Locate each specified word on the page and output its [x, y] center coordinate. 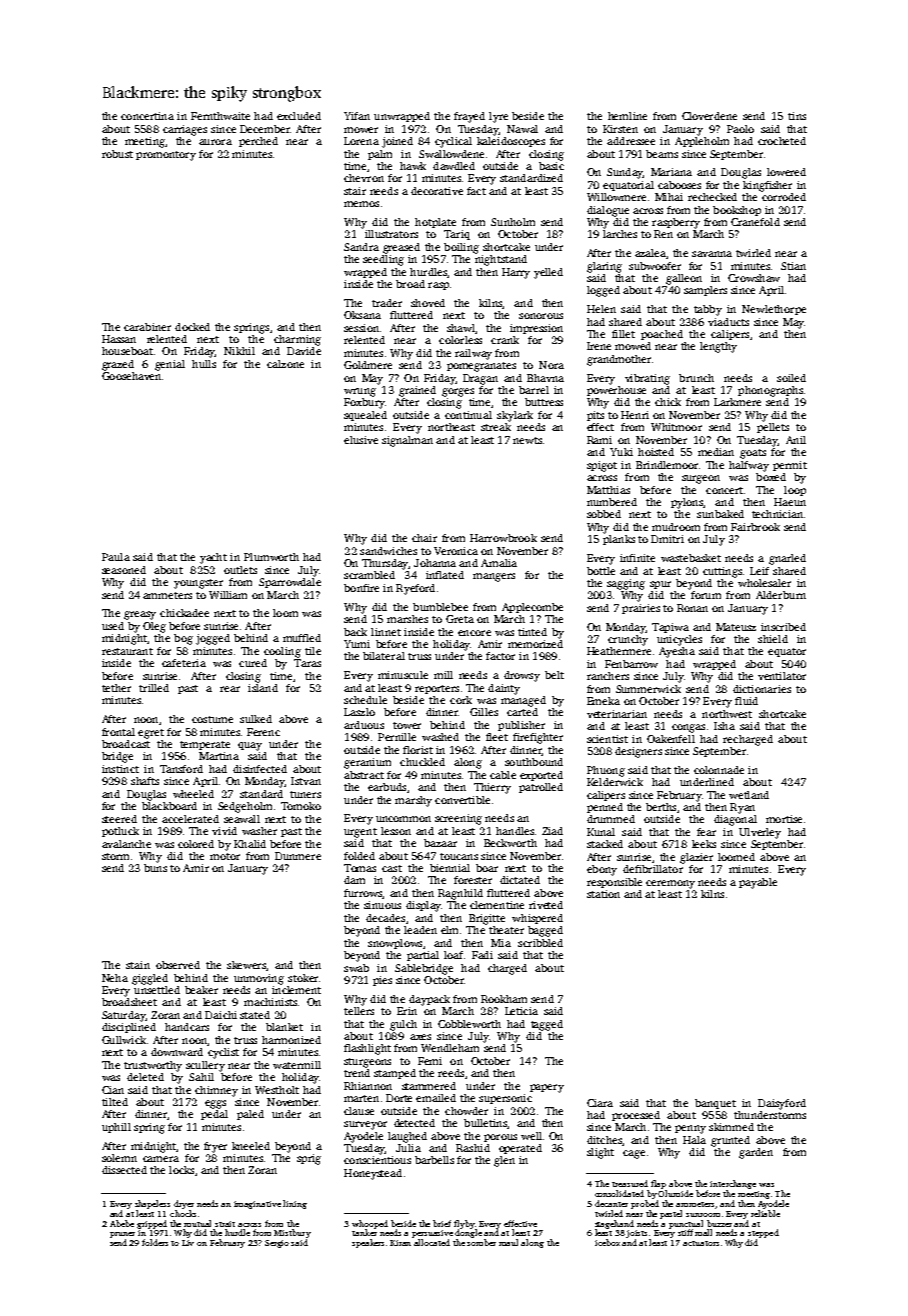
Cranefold [755, 222]
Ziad [552, 831]
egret [151, 734]
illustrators [391, 234]
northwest [727, 714]
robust [117, 154]
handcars [187, 1027]
